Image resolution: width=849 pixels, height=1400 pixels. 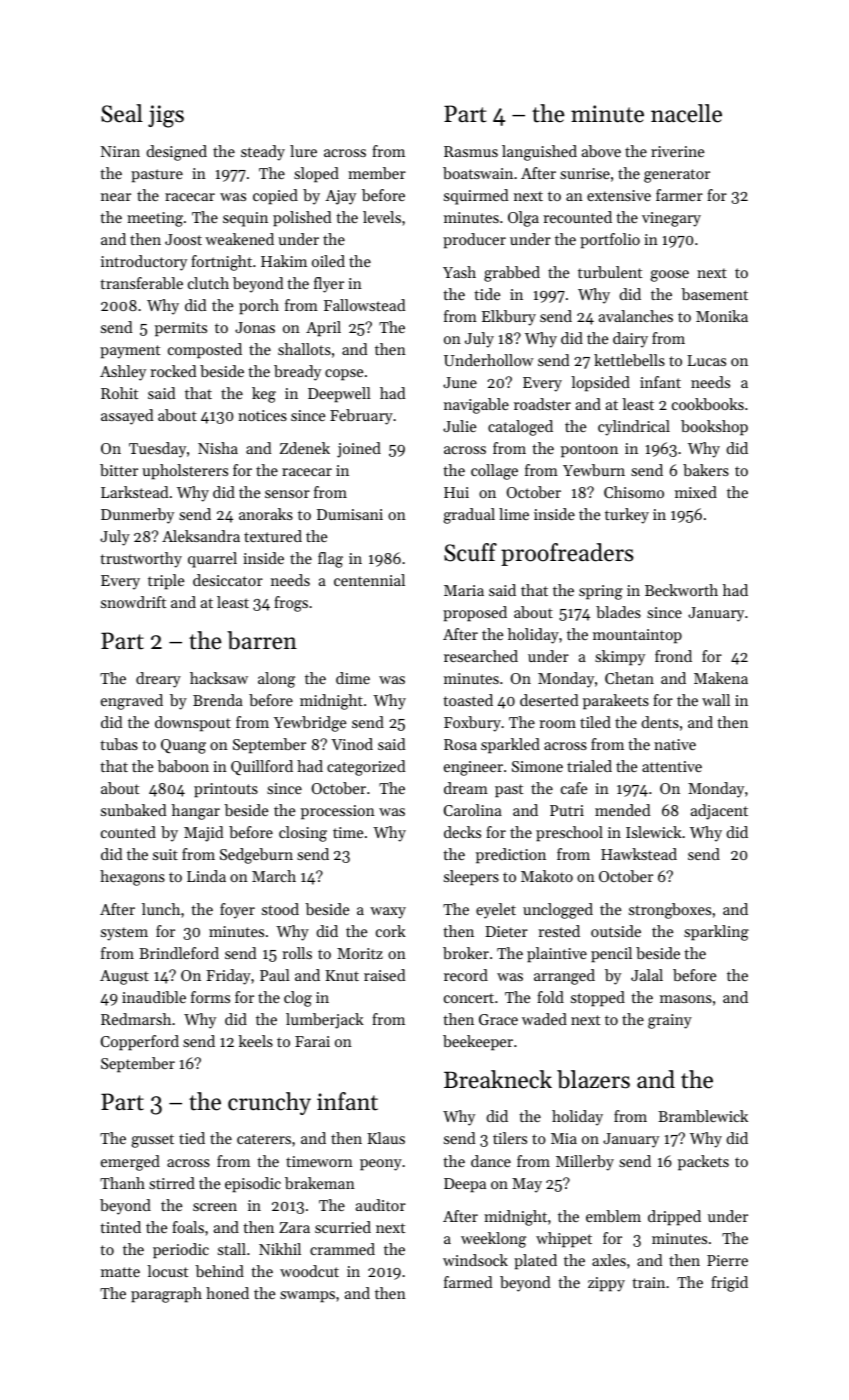 I want to click on attentive, so click(x=672, y=766).
